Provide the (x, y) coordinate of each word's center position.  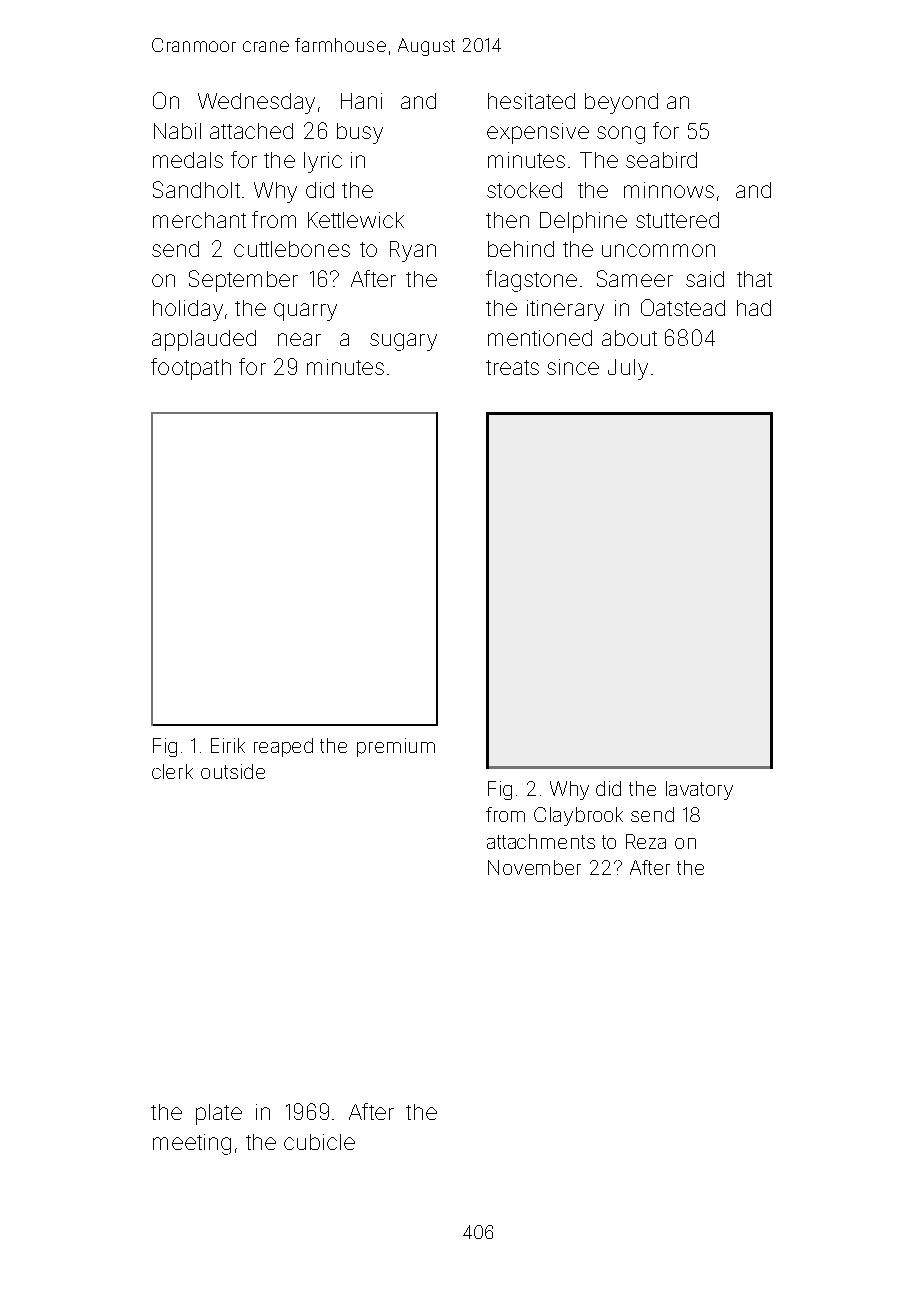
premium (396, 747)
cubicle (319, 1142)
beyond (621, 103)
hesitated (531, 101)
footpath (191, 369)
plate (219, 1114)
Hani (361, 101)
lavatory (699, 790)
